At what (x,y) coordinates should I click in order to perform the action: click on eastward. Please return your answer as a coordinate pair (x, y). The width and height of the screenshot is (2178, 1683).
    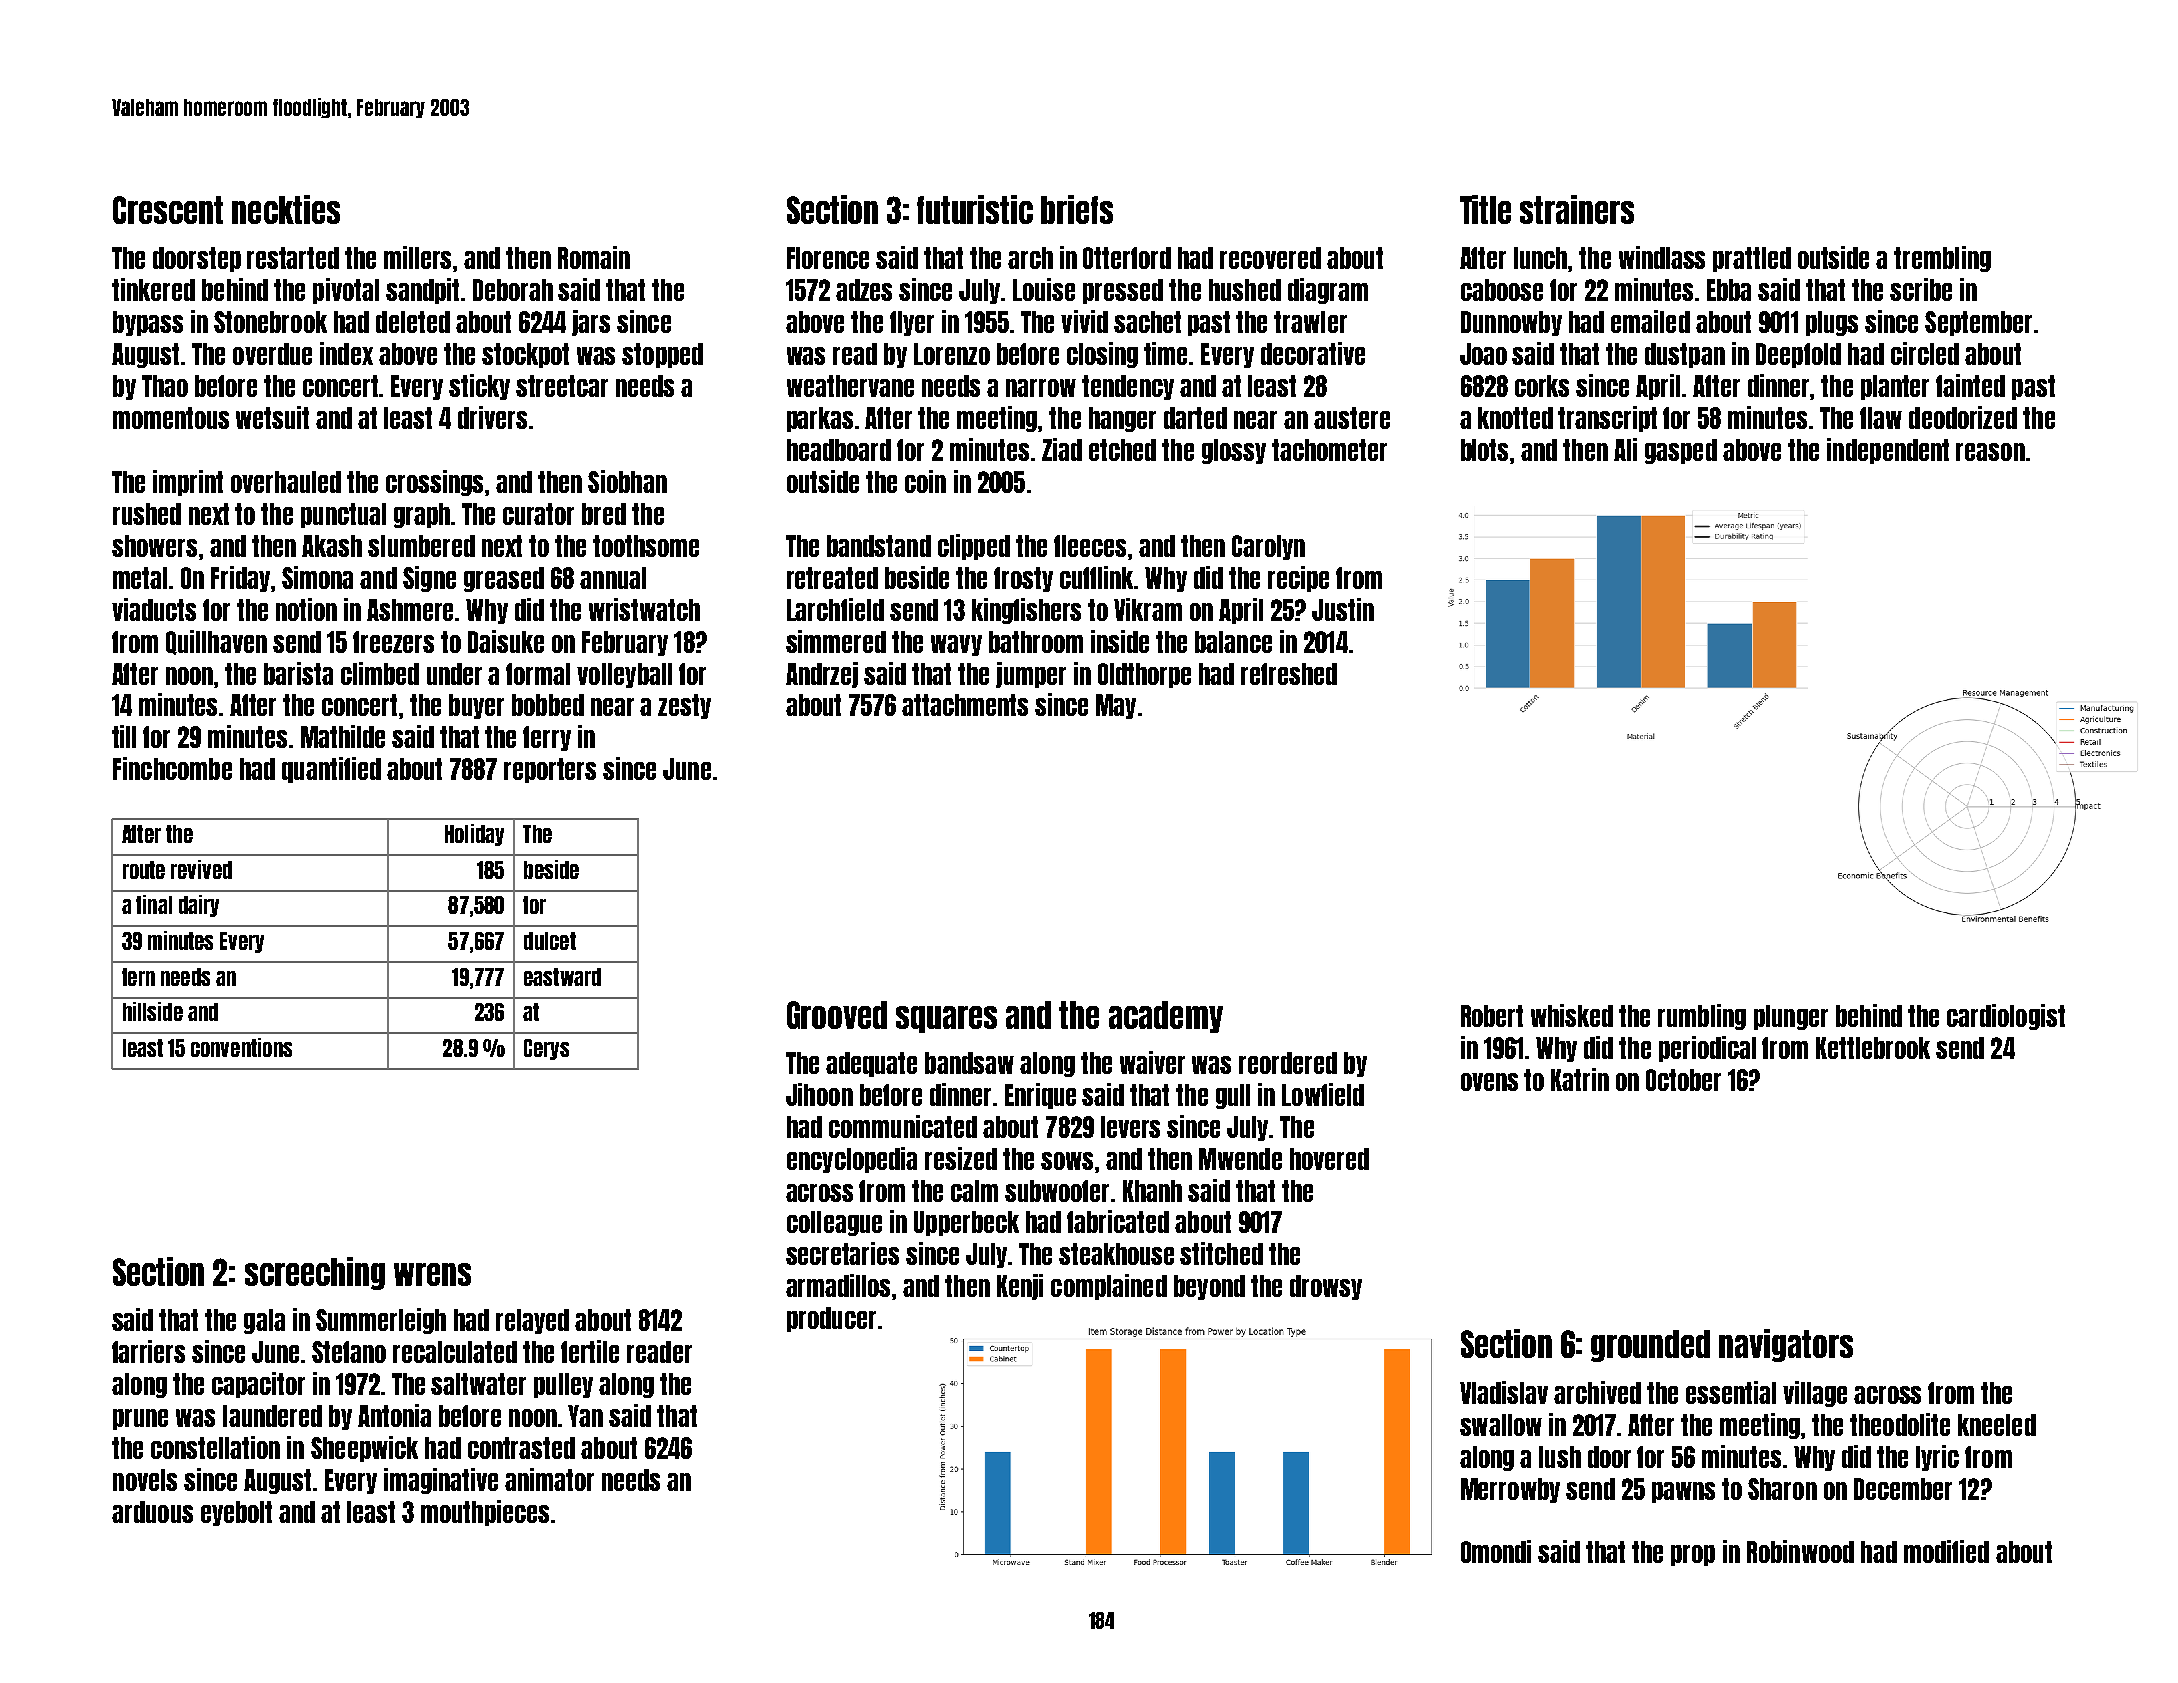
    Looking at the image, I should click on (562, 977).
